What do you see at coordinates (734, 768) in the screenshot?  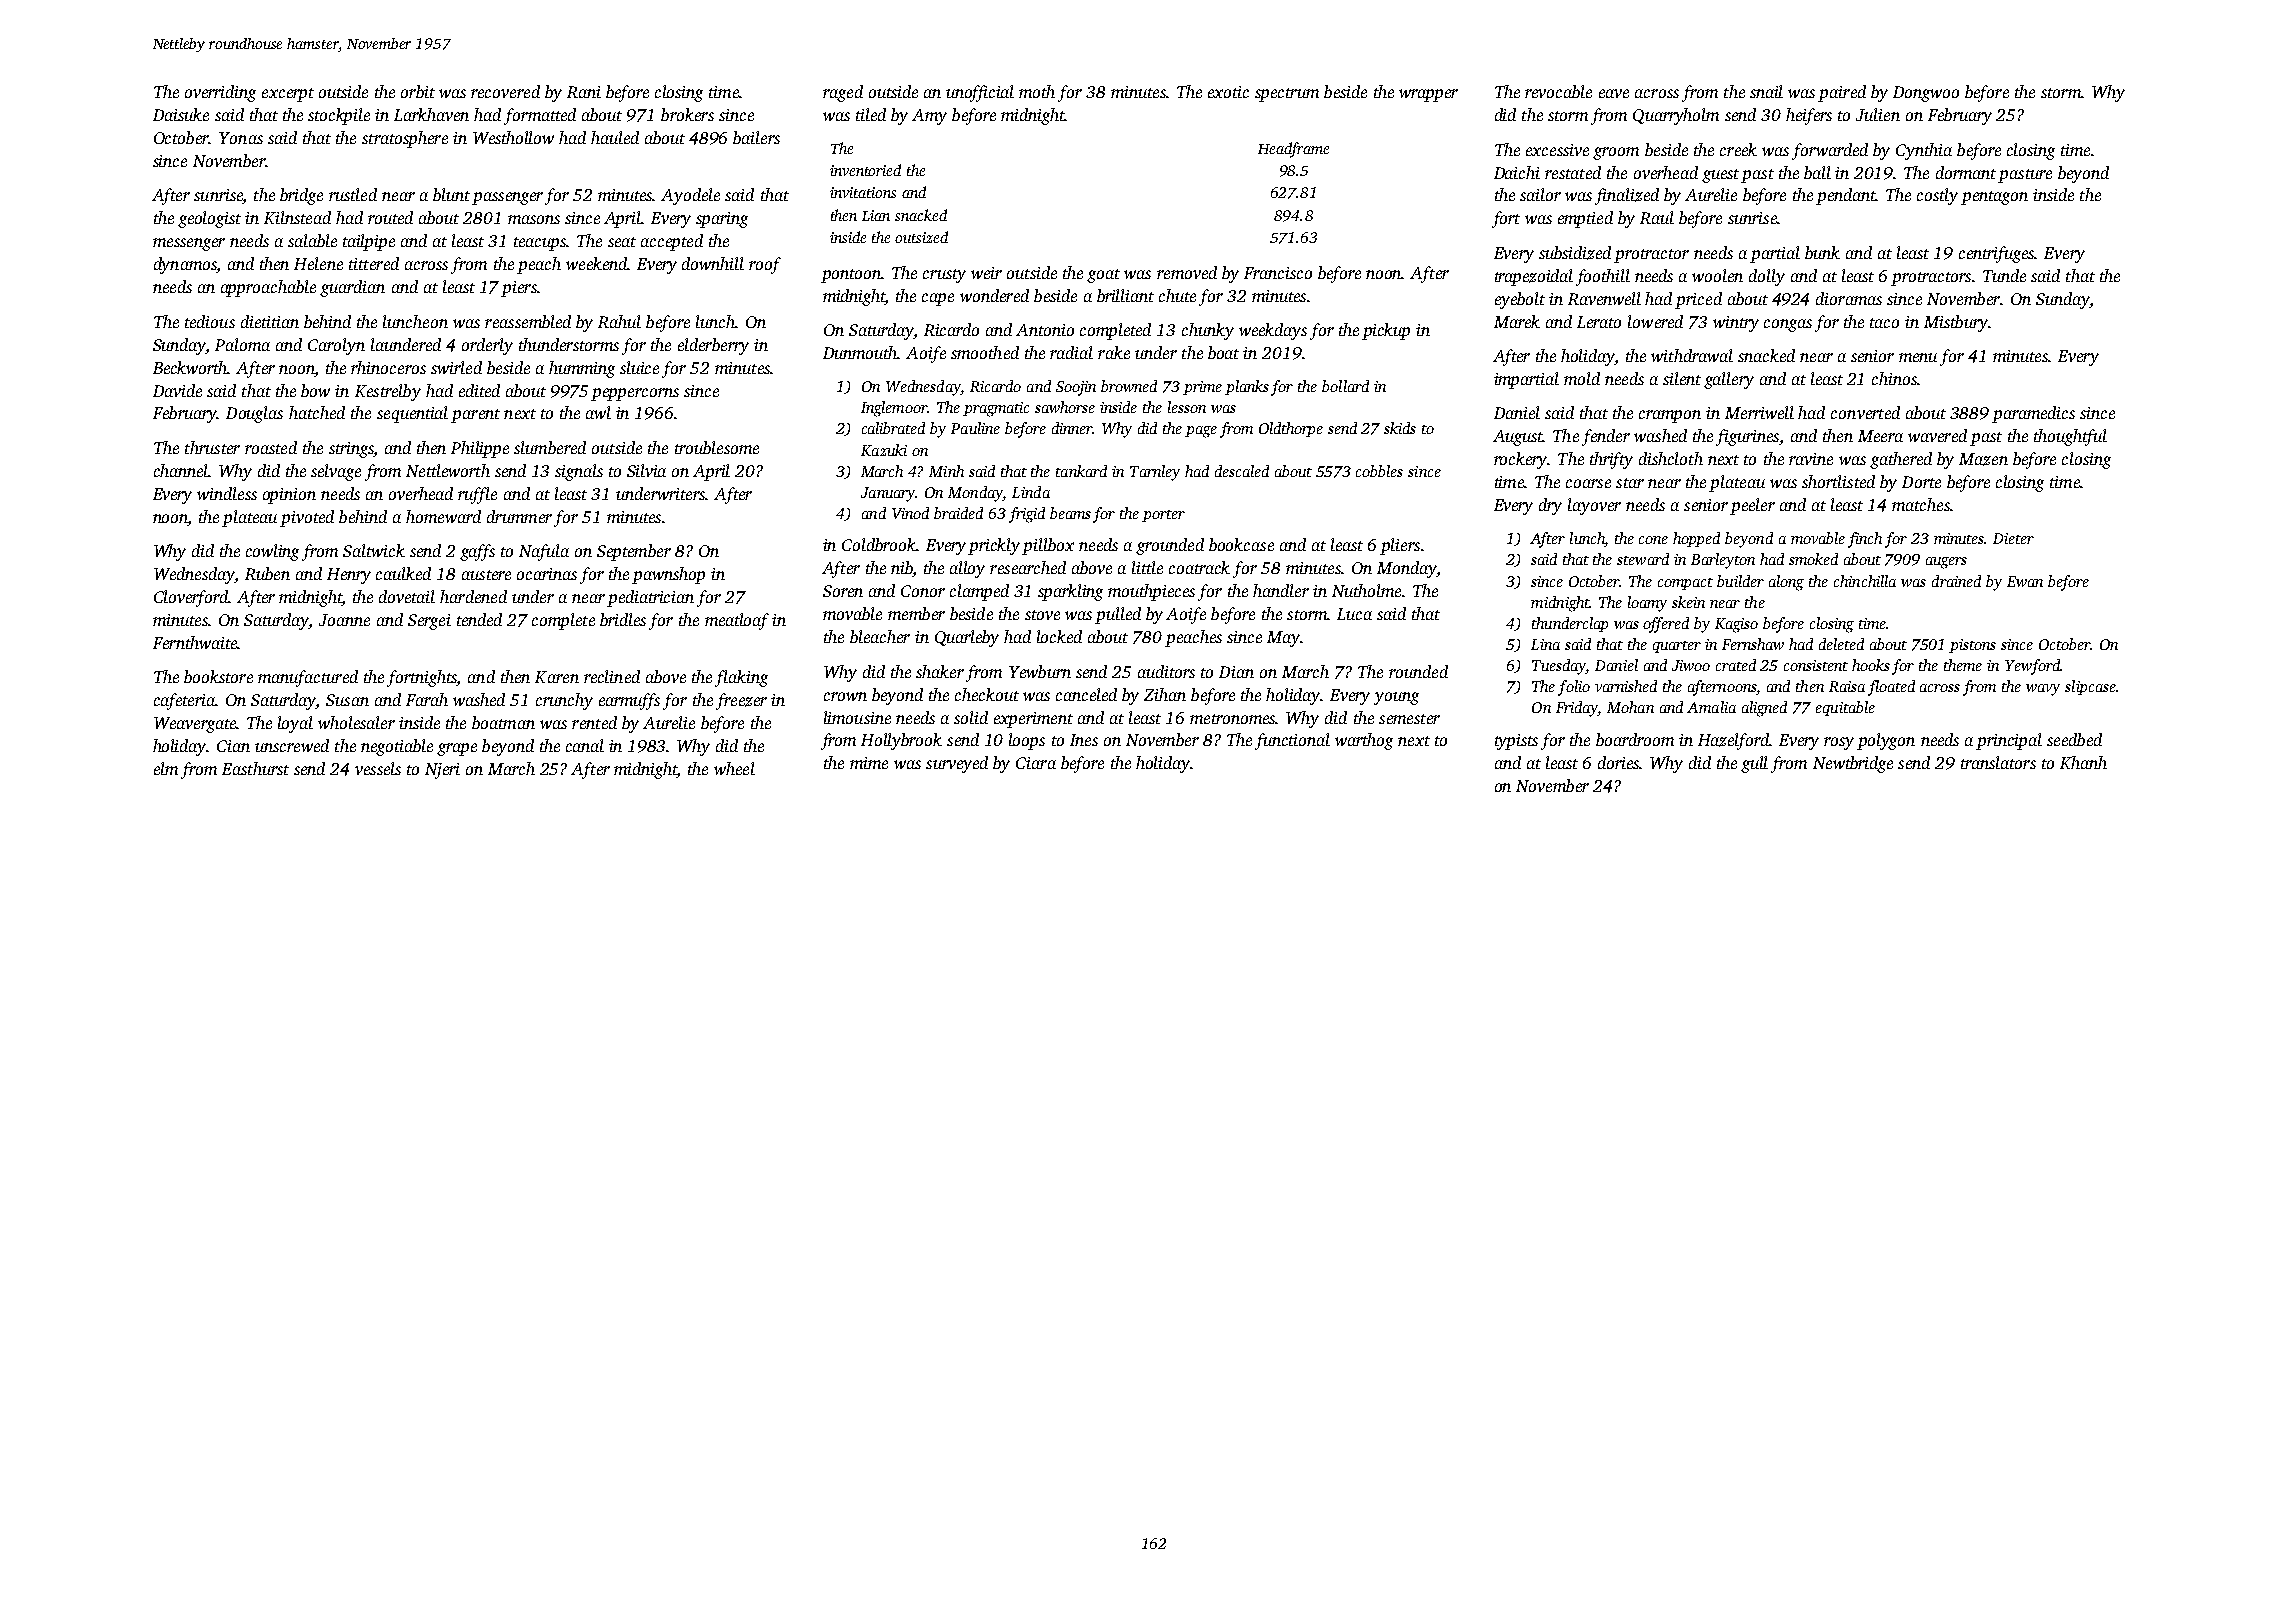 I see `wheel` at bounding box center [734, 768].
